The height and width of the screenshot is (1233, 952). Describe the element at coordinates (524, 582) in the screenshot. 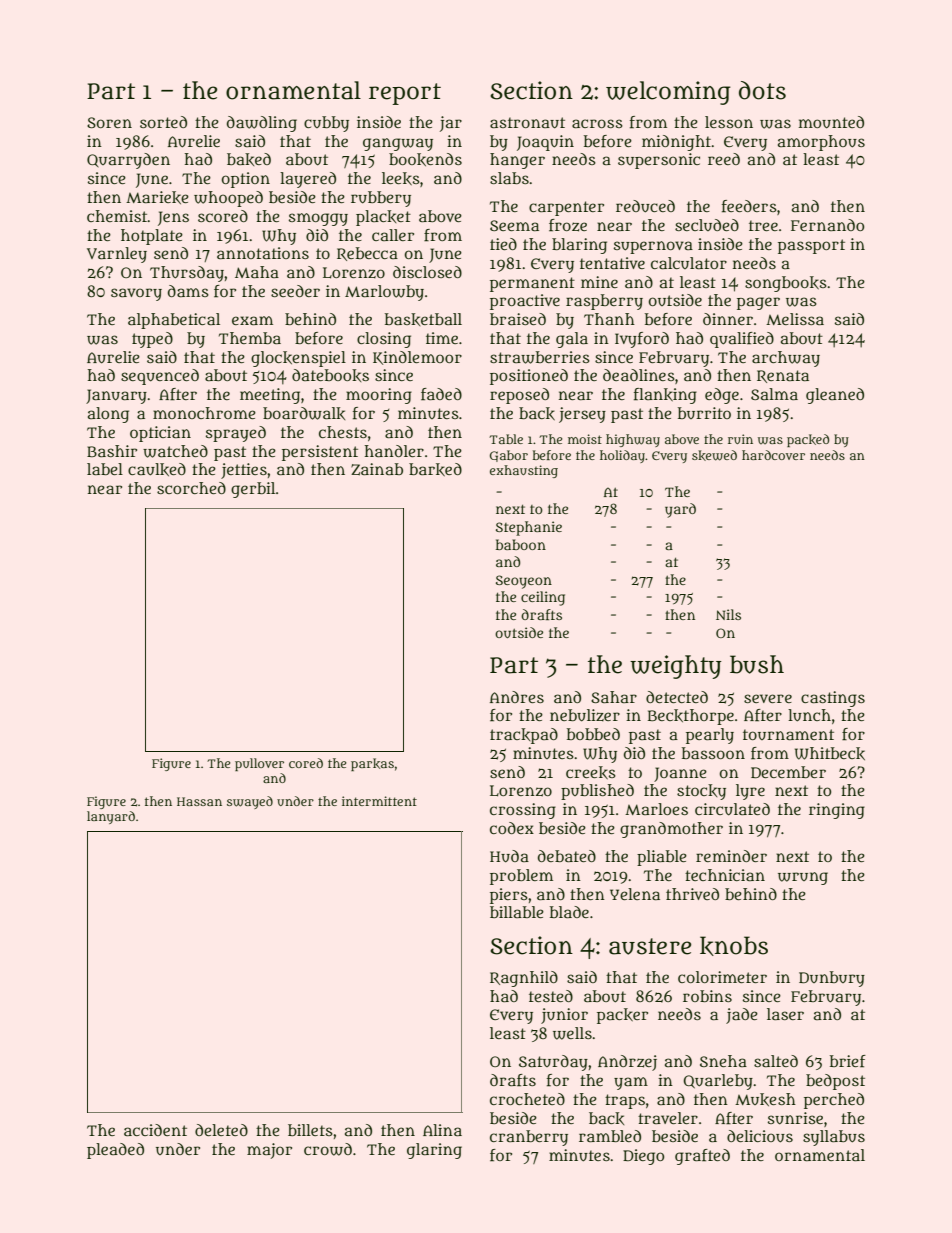

I see `Seoyeon` at that location.
